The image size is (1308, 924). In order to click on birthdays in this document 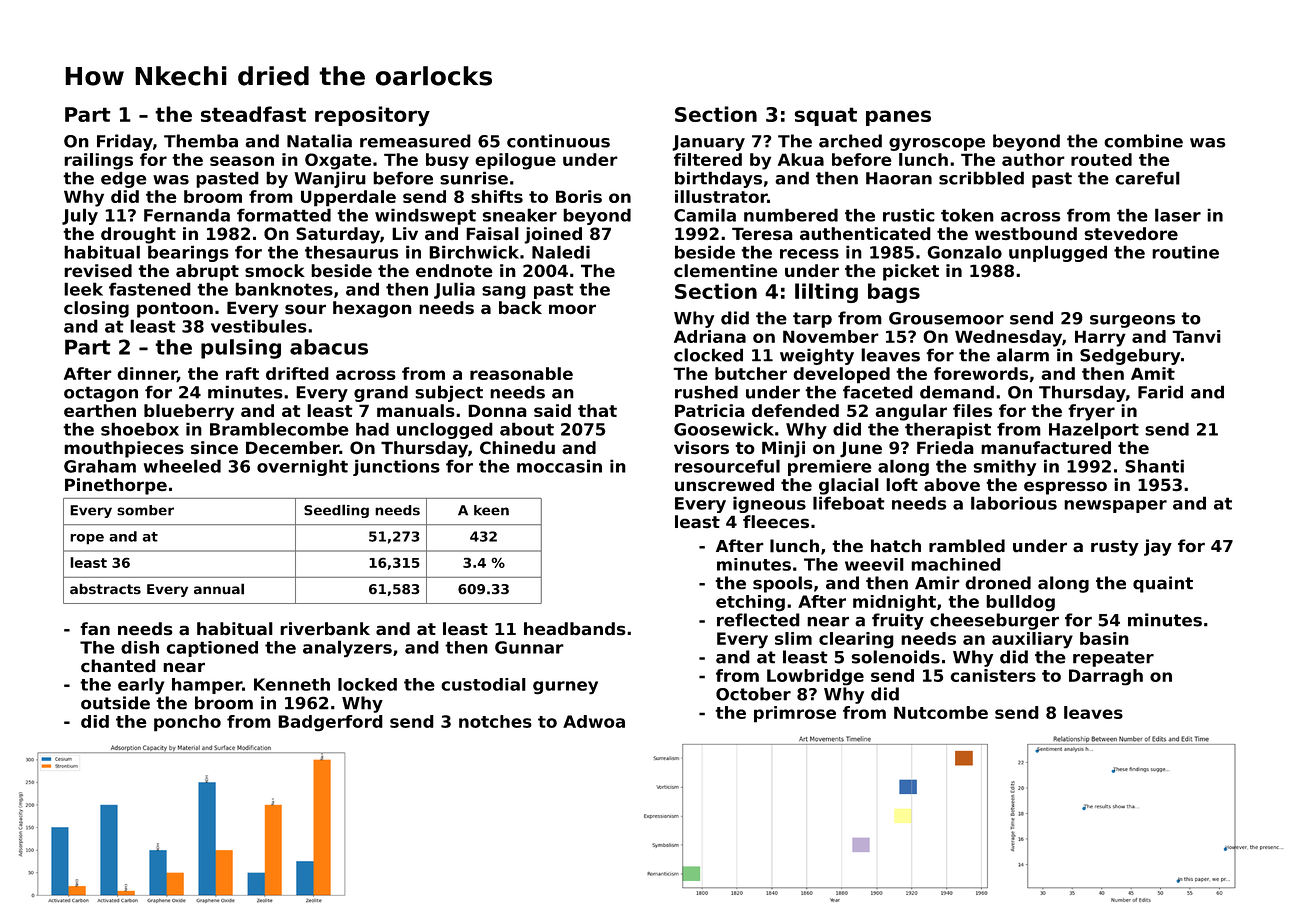, I will do `click(718, 179)`.
